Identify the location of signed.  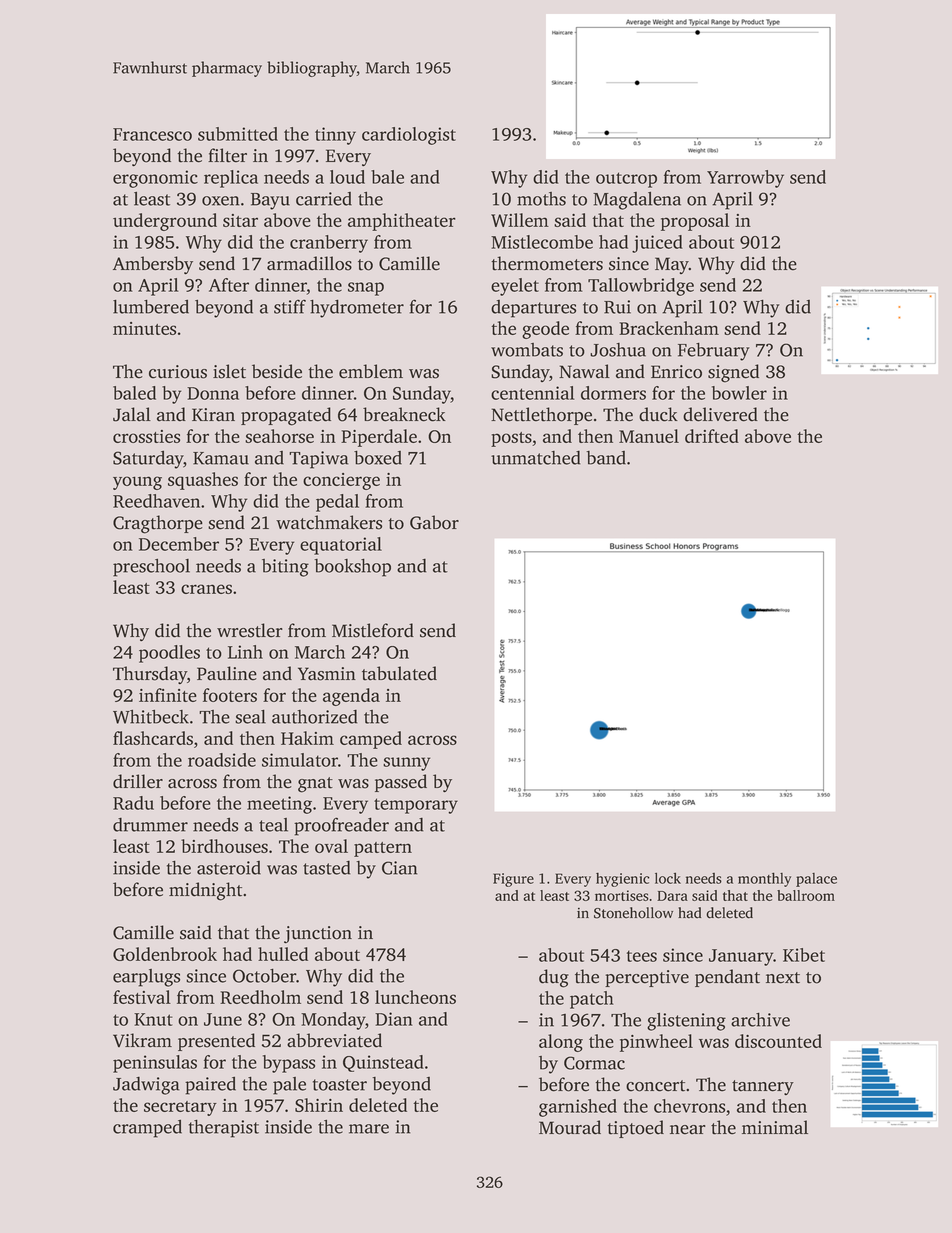
(733, 373).
